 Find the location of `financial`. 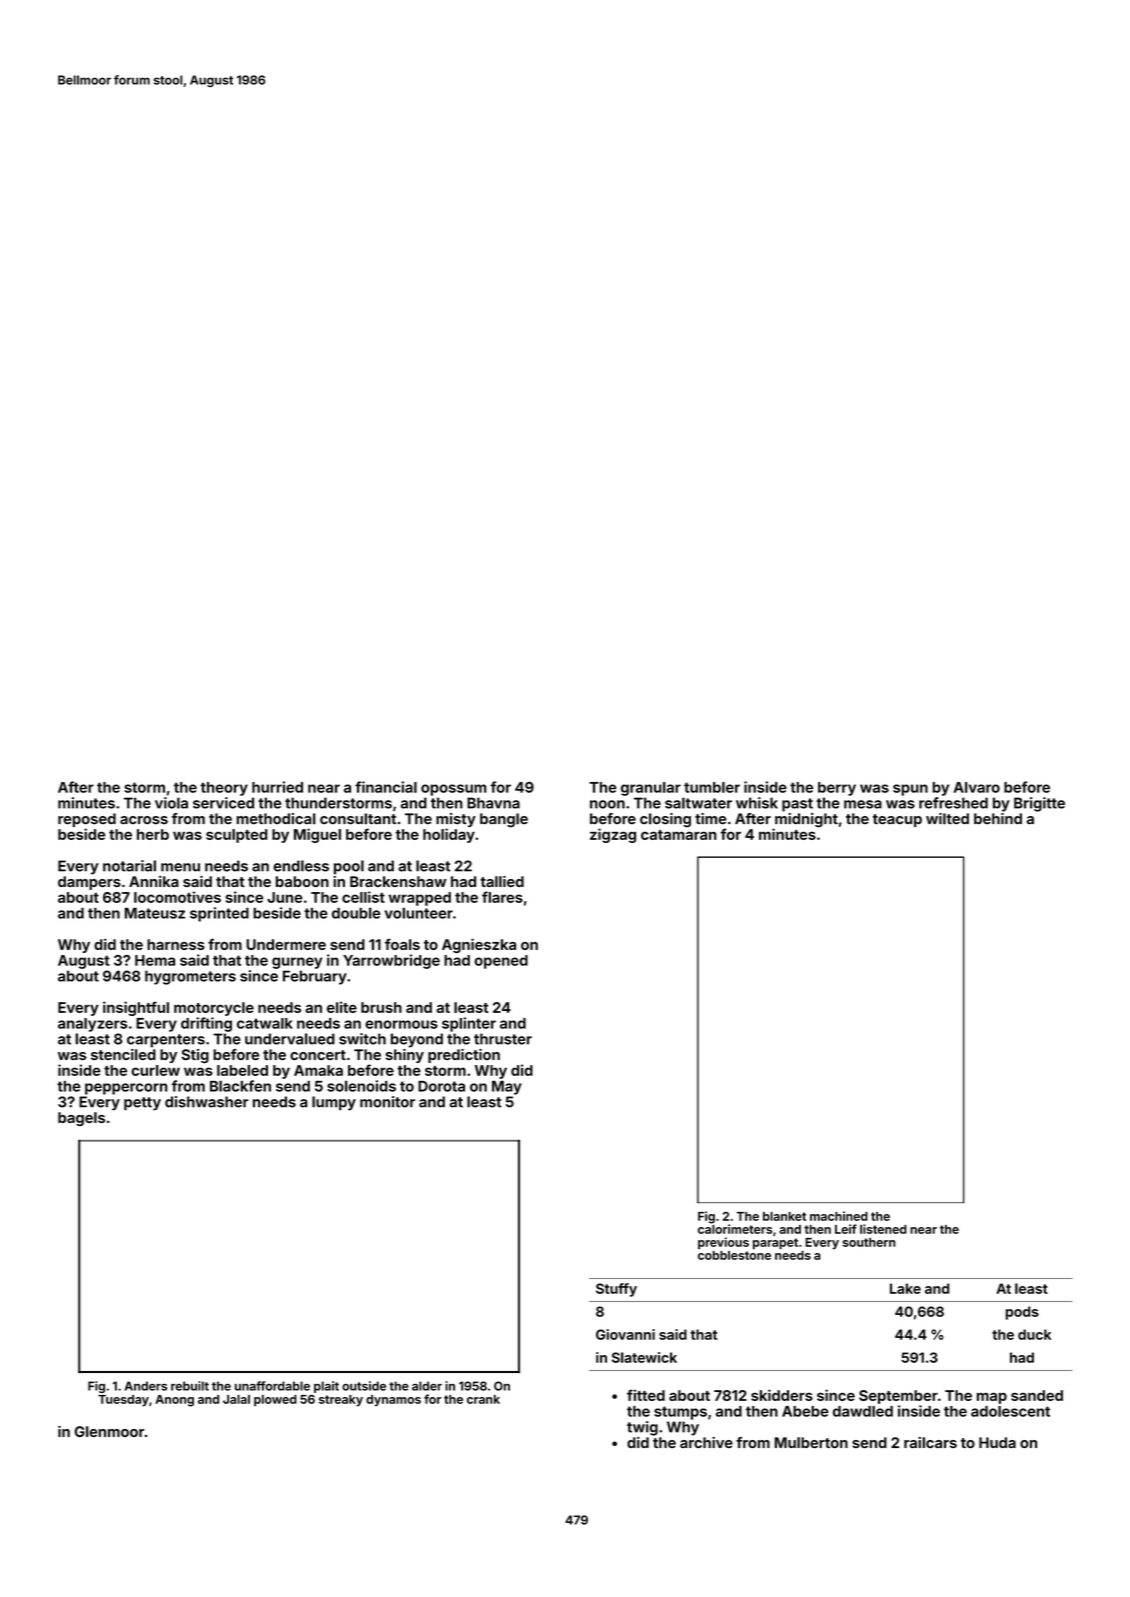

financial is located at coordinates (386, 787).
